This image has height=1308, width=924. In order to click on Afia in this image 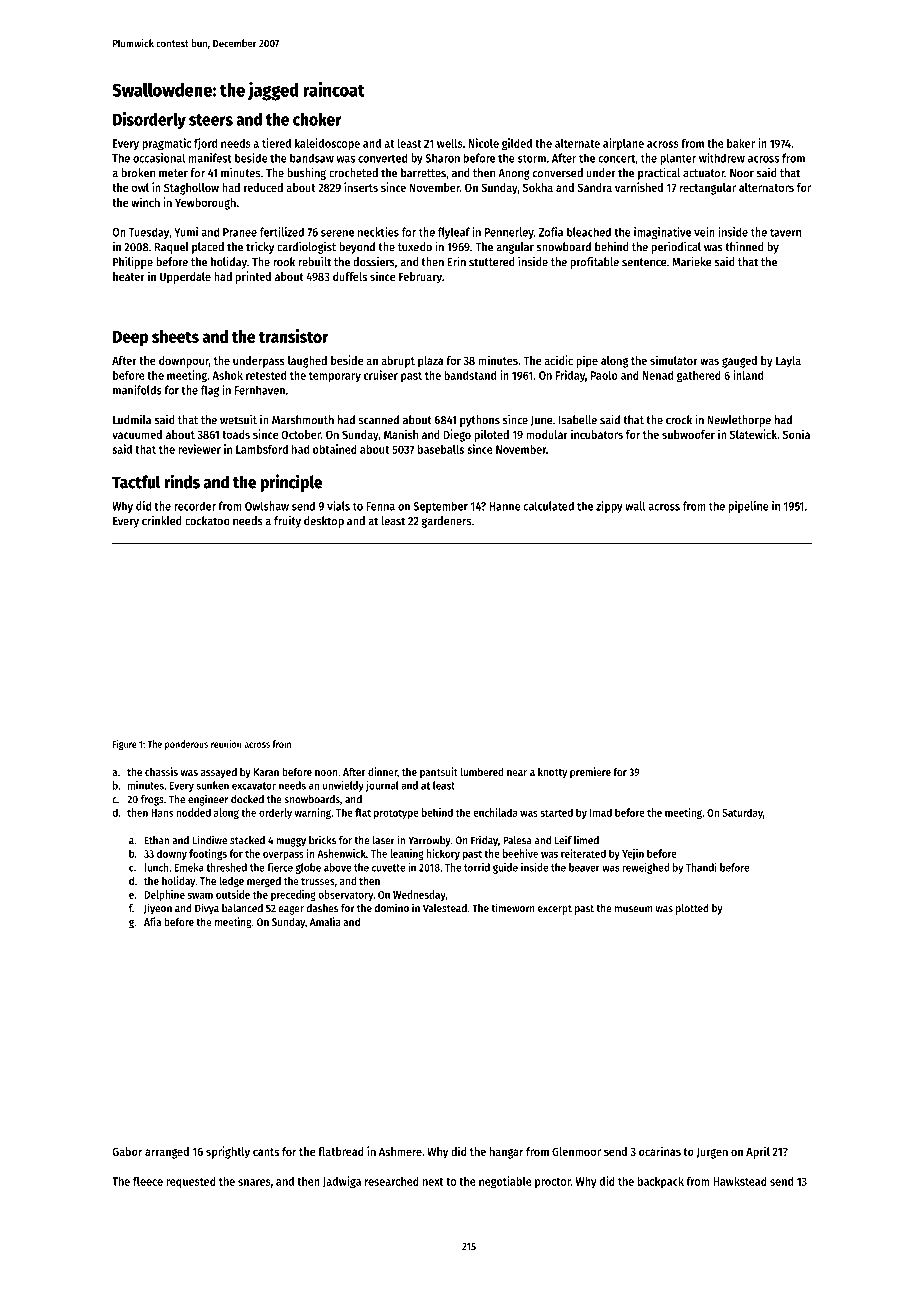, I will do `click(152, 921)`.
